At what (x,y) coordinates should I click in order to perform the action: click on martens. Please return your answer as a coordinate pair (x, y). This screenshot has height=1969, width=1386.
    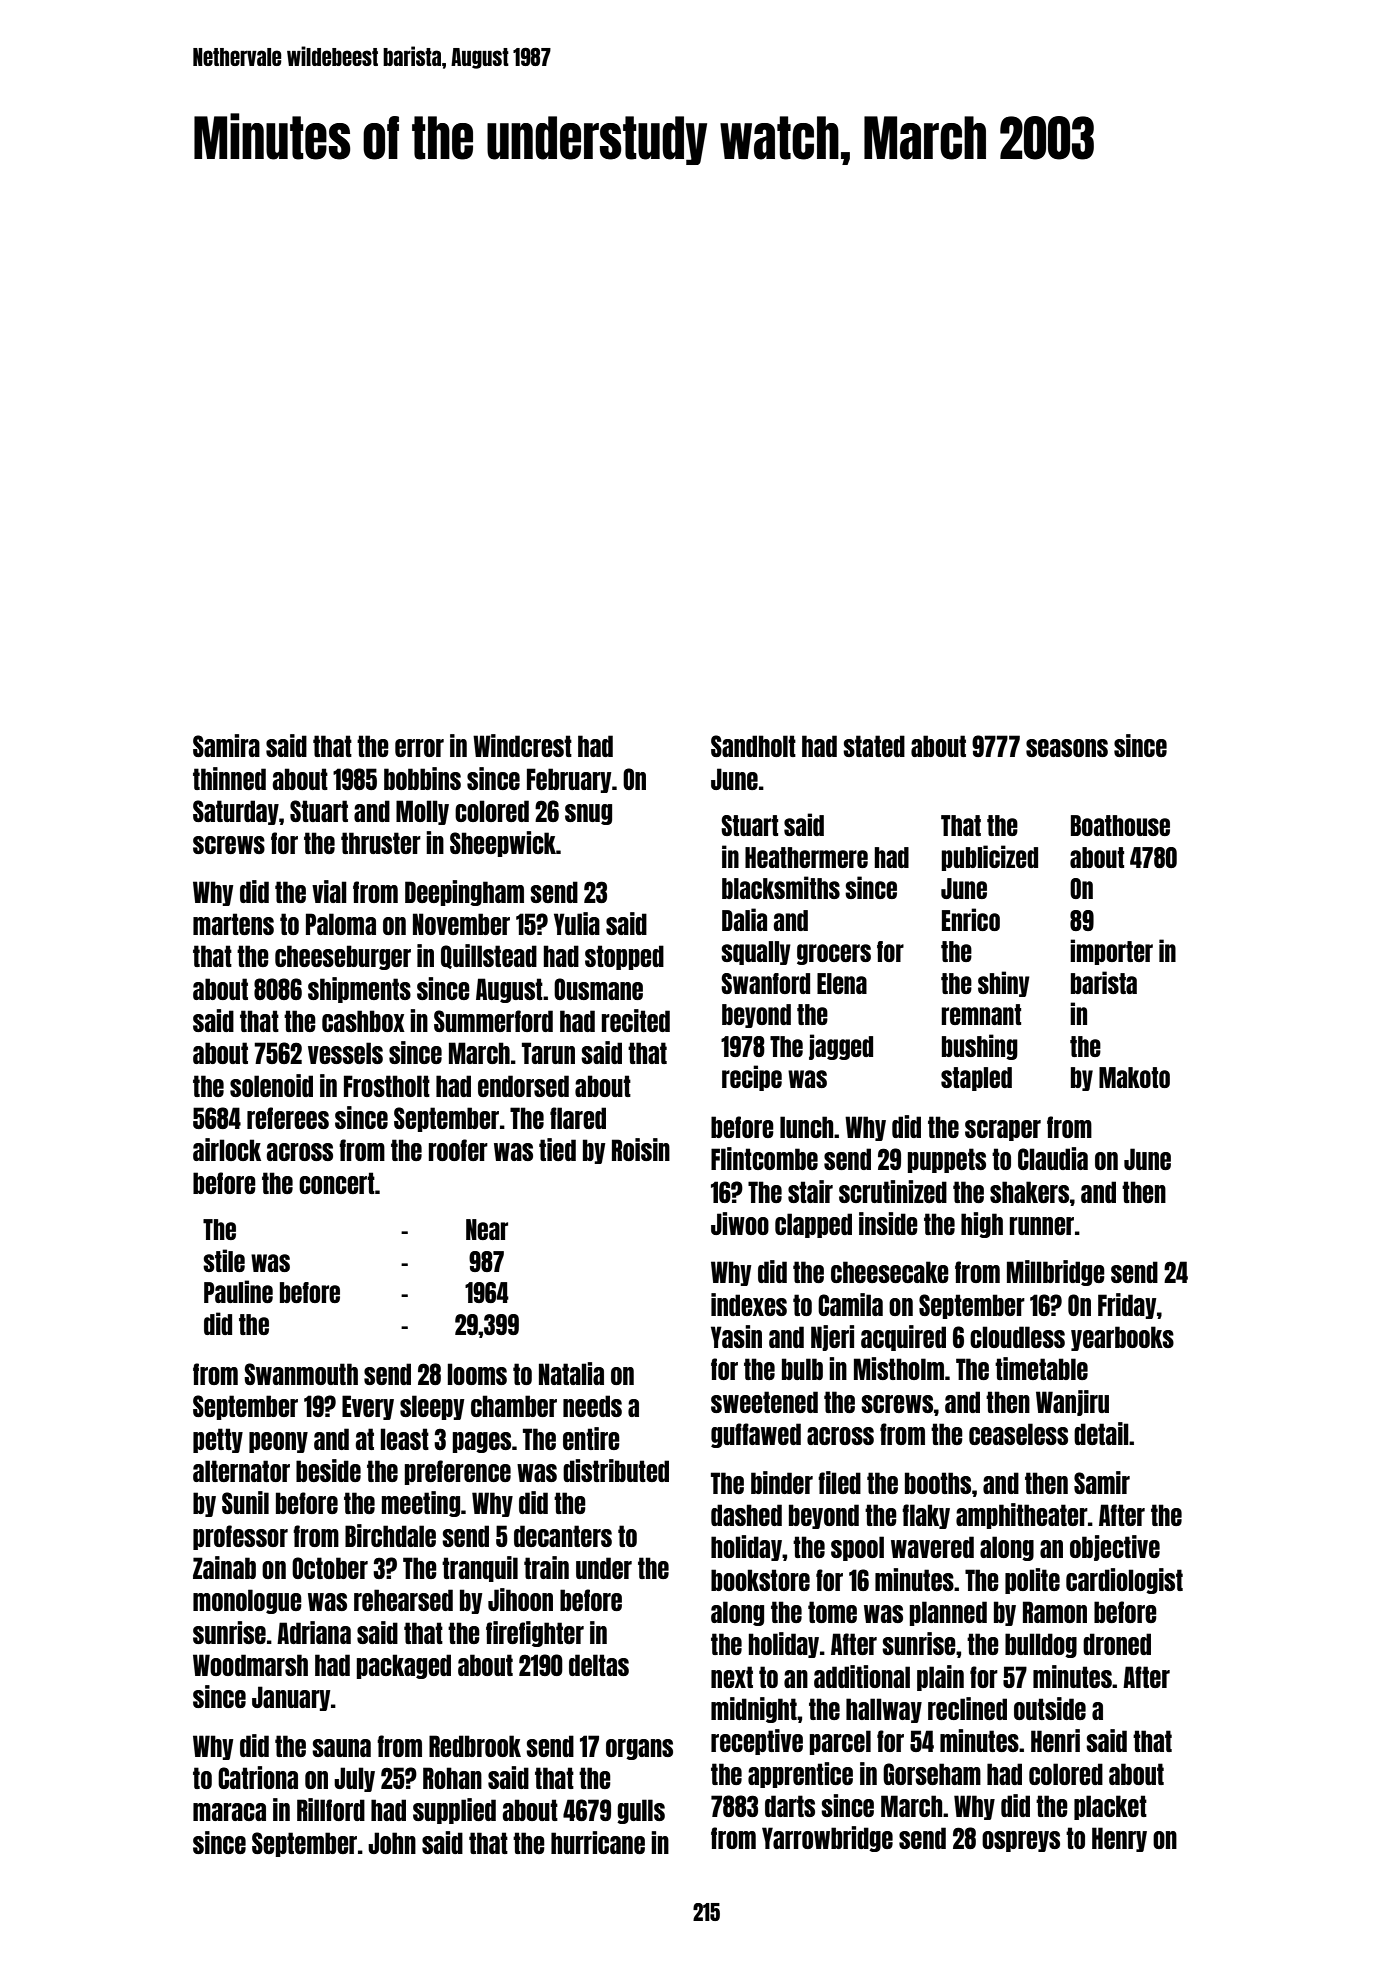
    Looking at the image, I should click on (233, 924).
